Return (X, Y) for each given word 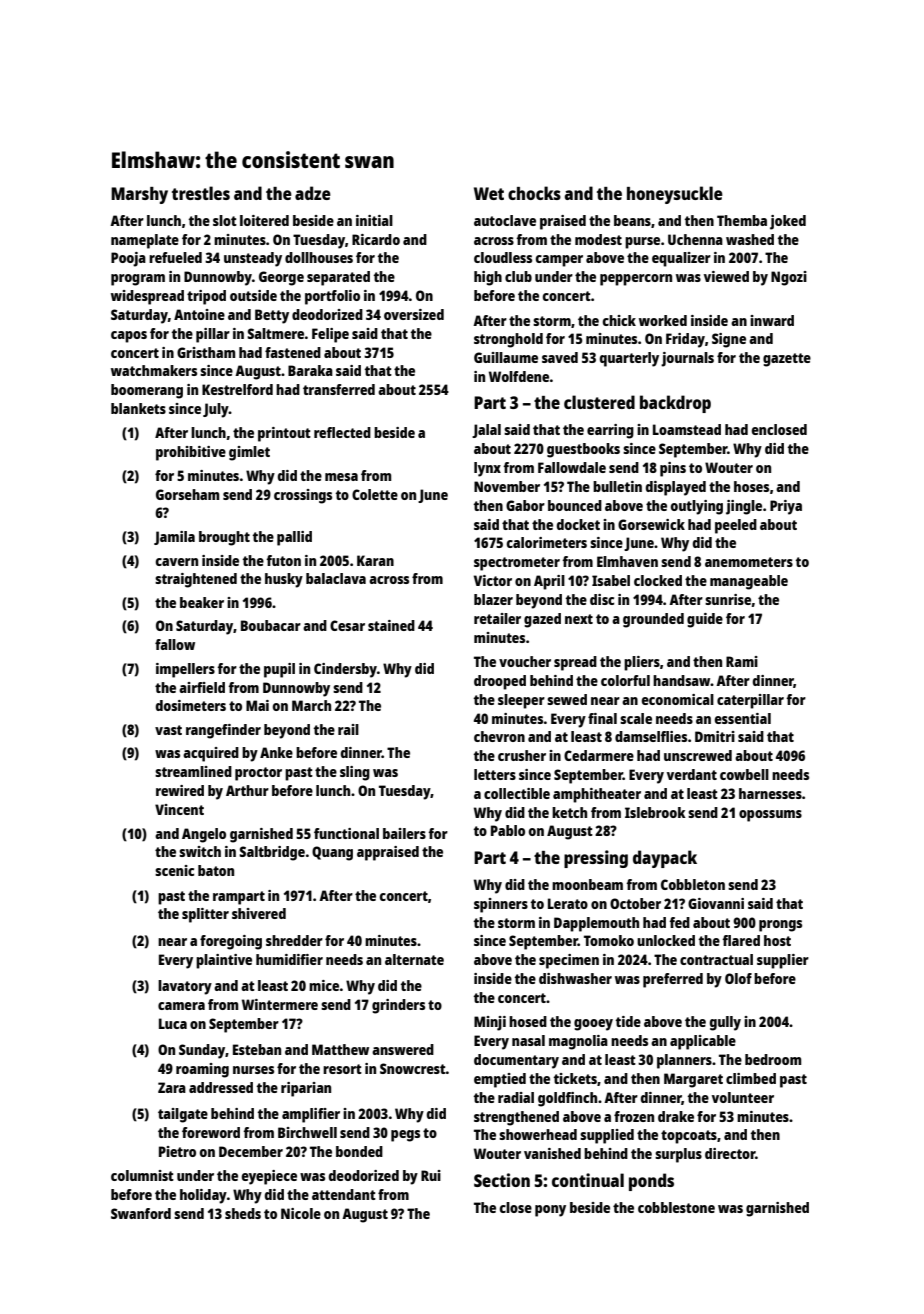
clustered (599, 402)
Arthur (247, 790)
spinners (501, 905)
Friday (685, 340)
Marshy (139, 195)
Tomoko (609, 940)
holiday (203, 1196)
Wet (489, 193)
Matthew (340, 1049)
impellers (185, 670)
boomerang (147, 391)
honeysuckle (675, 195)
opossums (770, 816)
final (602, 718)
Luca (173, 1023)
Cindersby (345, 670)
